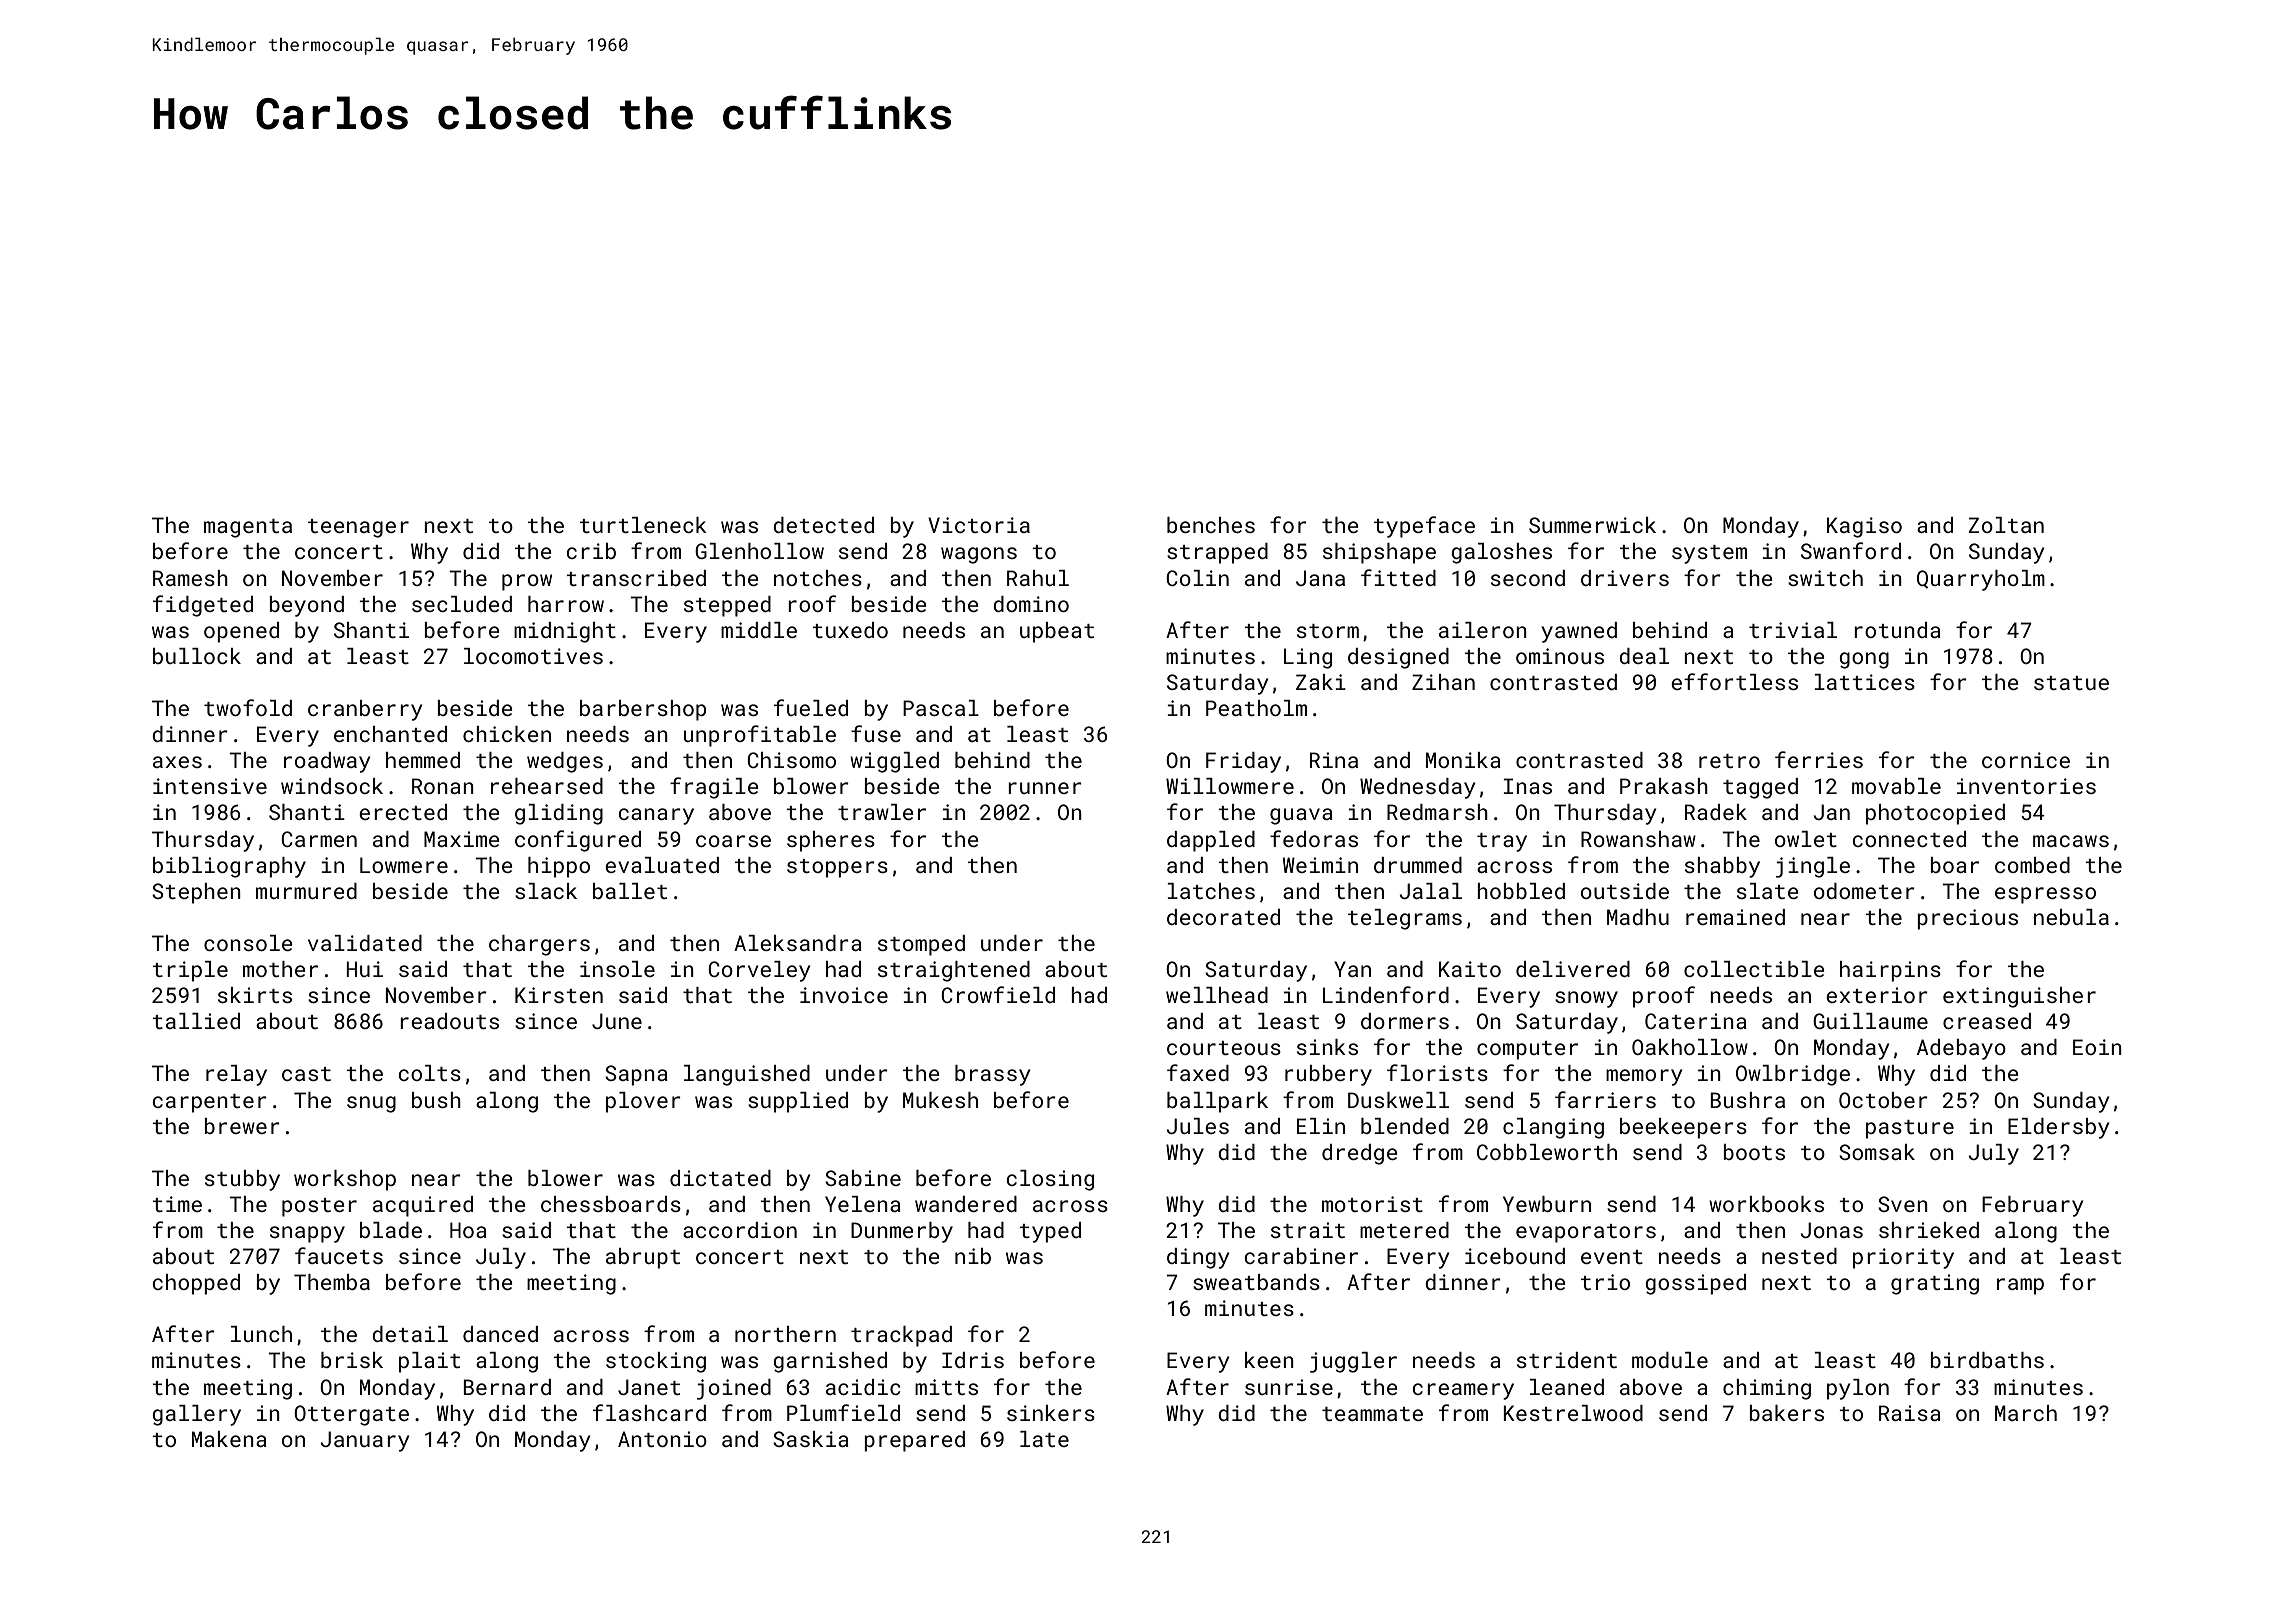 The height and width of the screenshot is (1614, 2282). I want to click on Pascal, so click(941, 708).
